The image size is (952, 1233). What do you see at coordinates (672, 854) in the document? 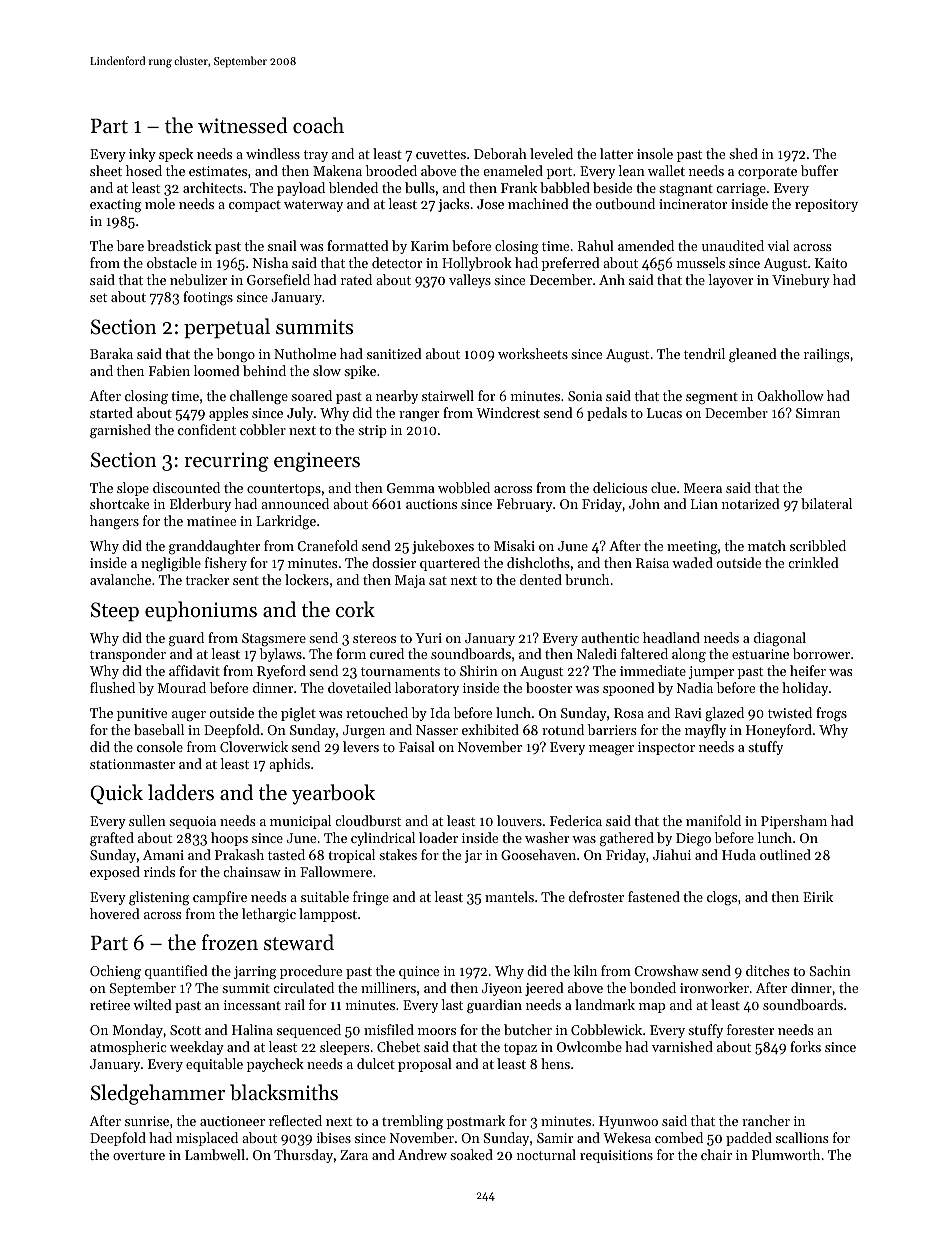
I see `Jiahui` at bounding box center [672, 854].
